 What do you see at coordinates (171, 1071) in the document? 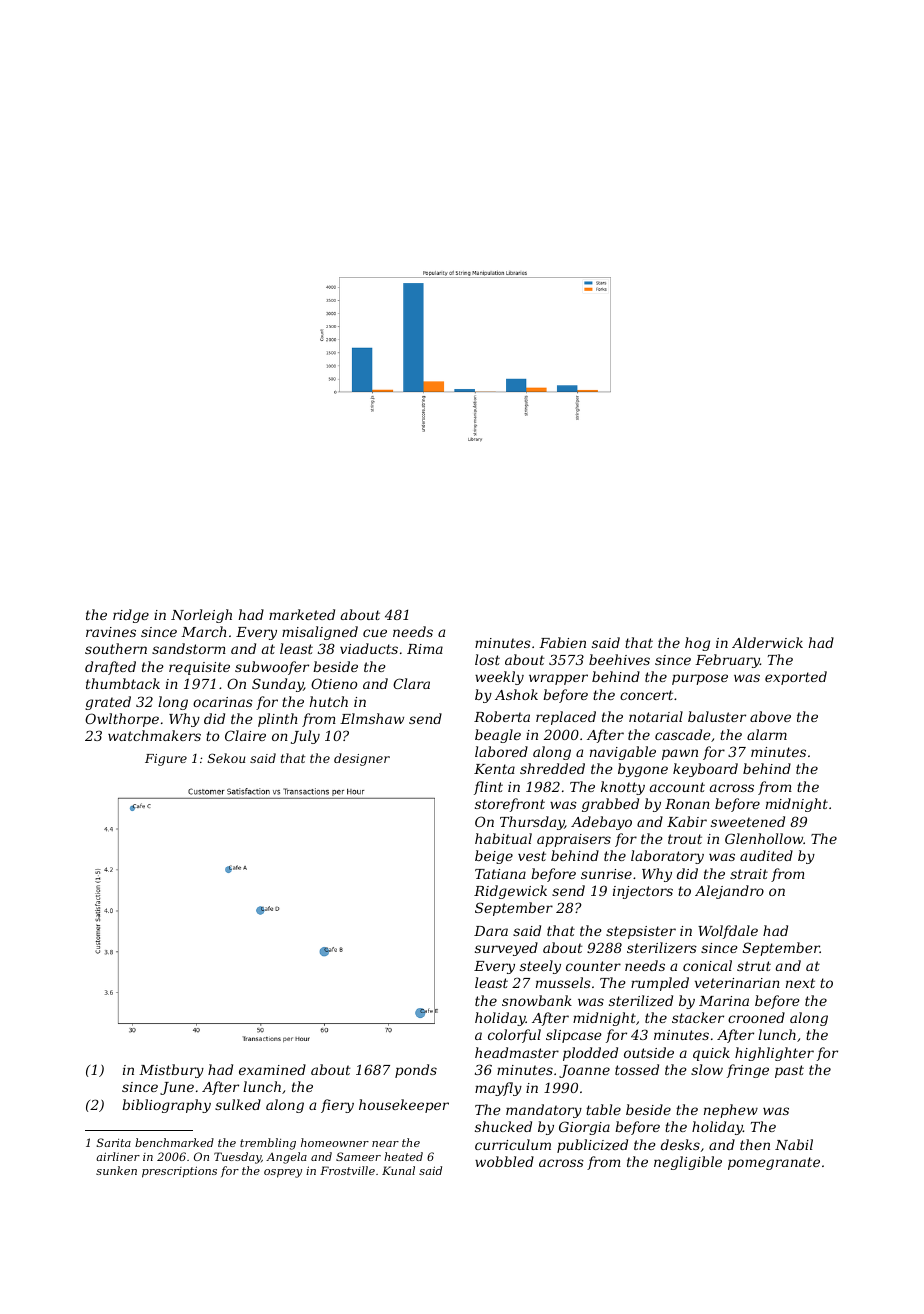
I see `Mistbury` at bounding box center [171, 1071].
